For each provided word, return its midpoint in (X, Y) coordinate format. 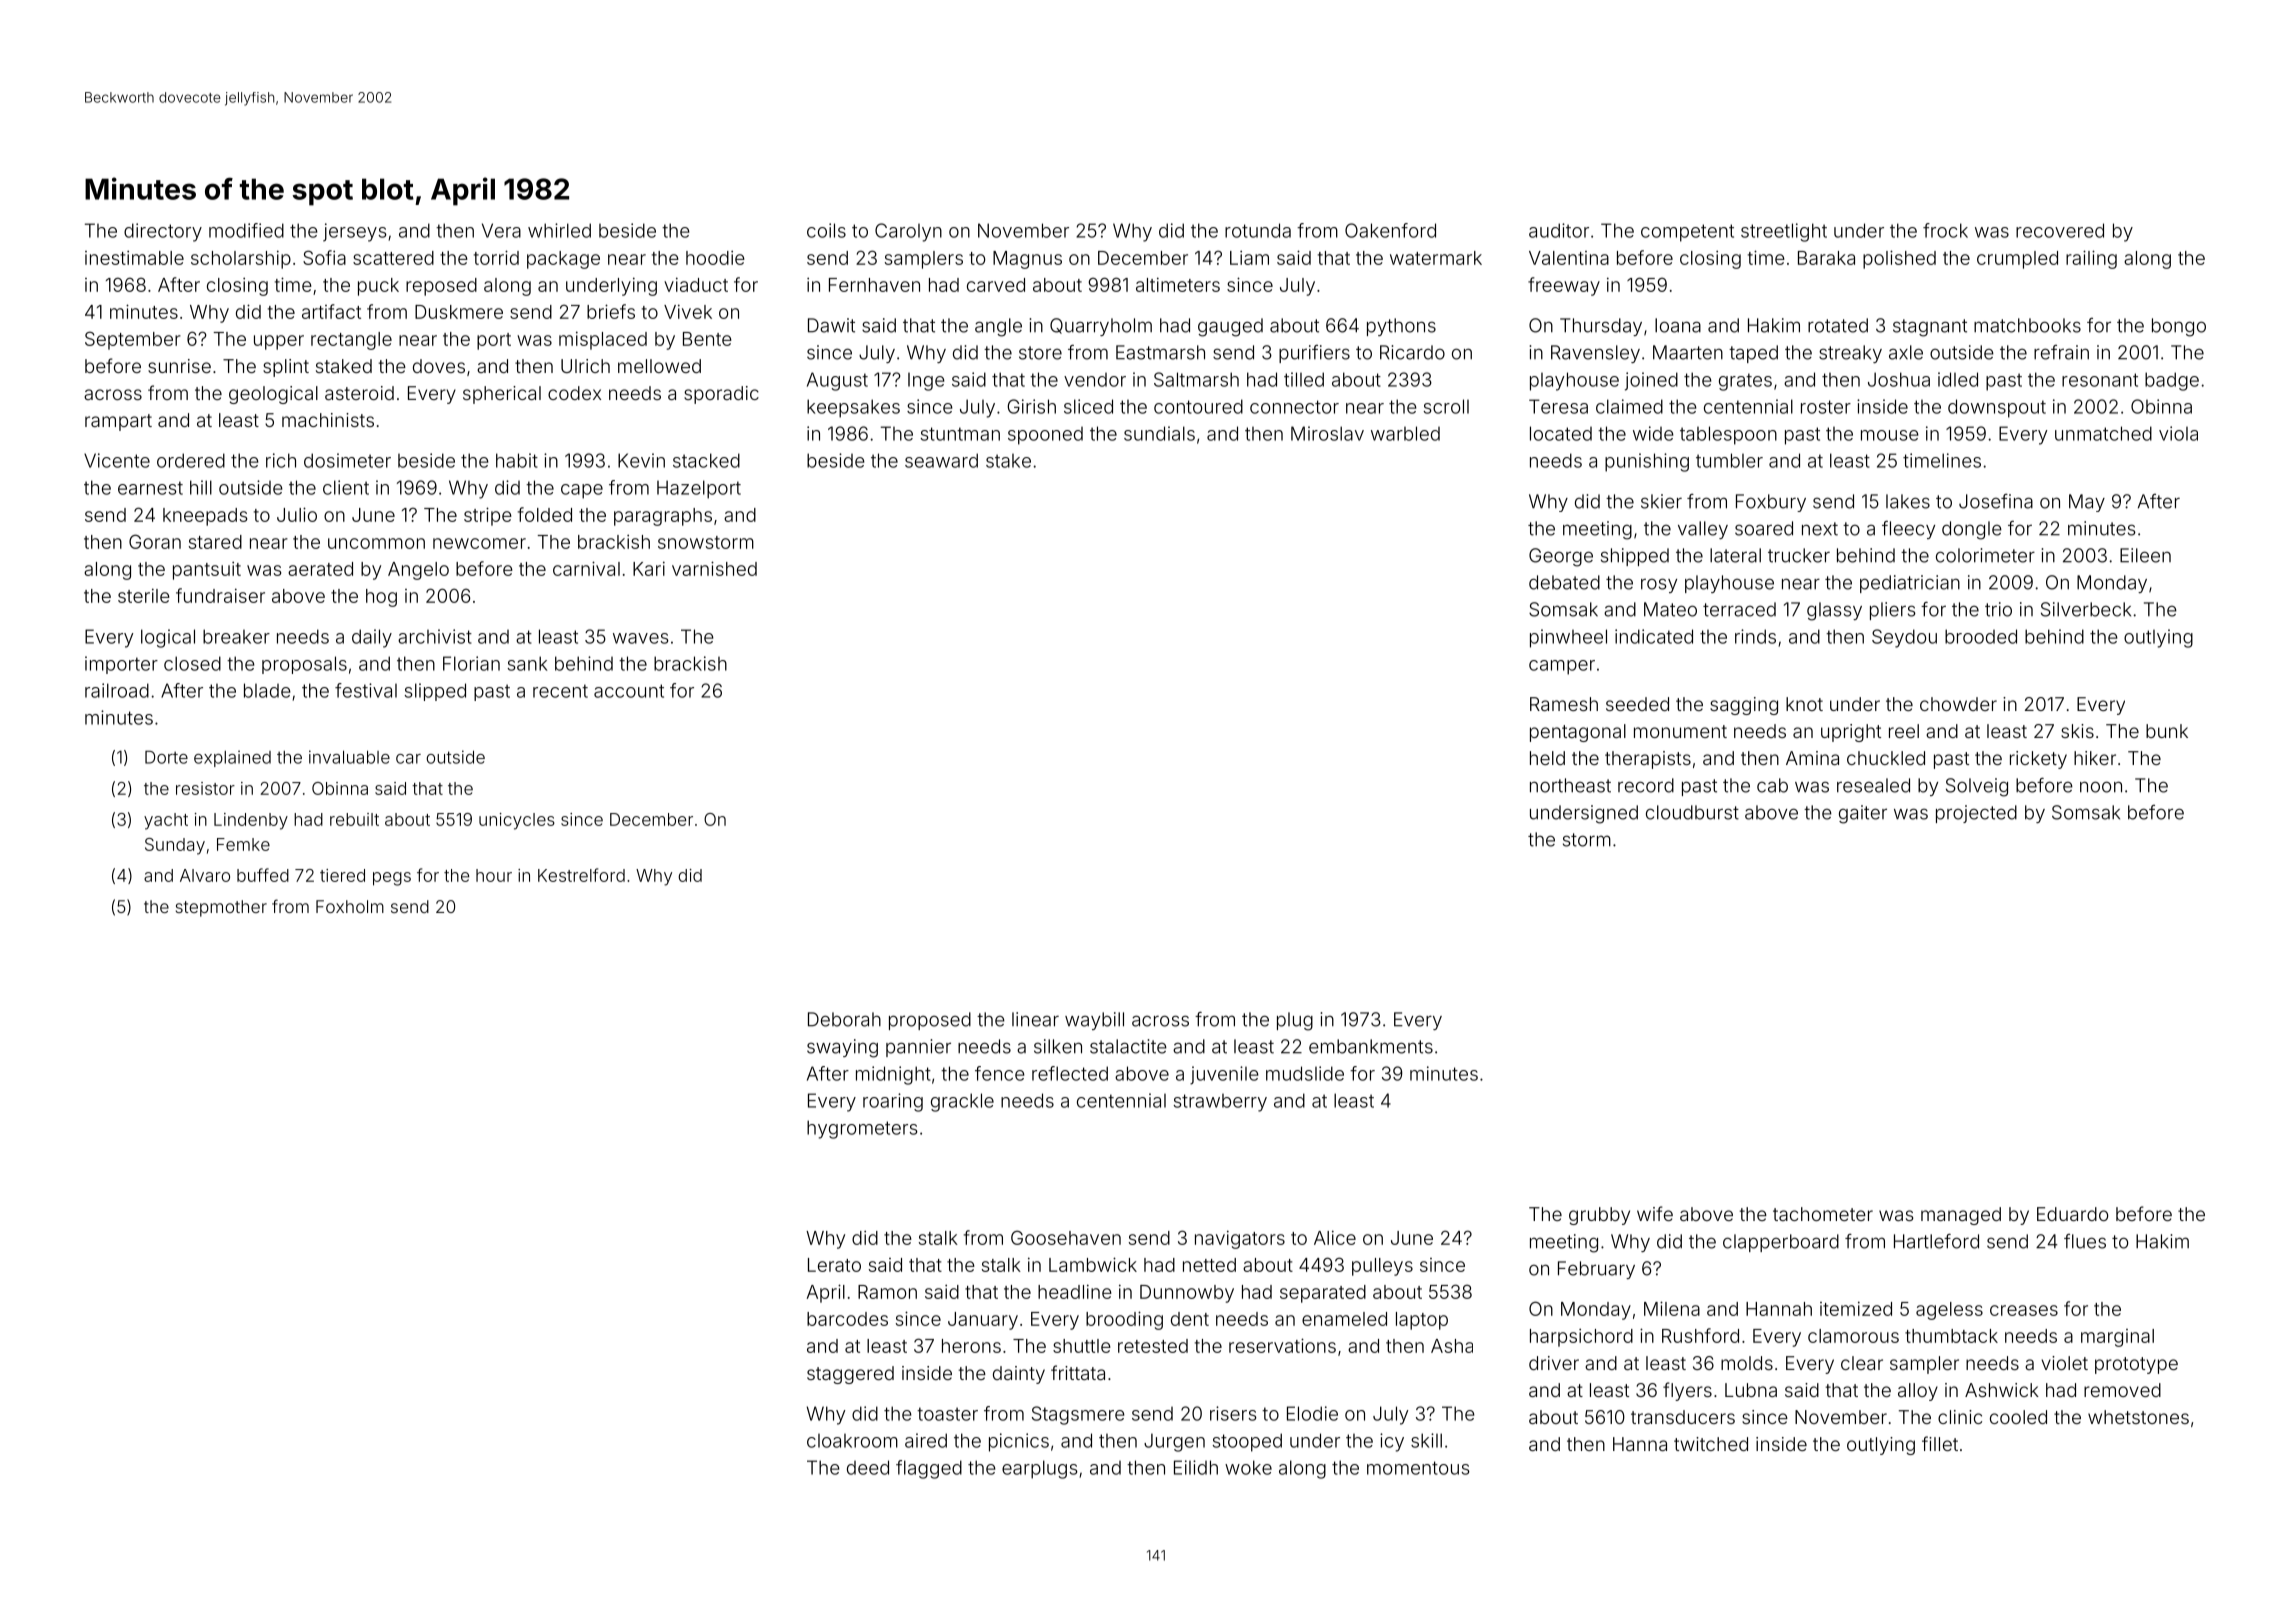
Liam (1249, 257)
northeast (1570, 785)
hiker (2095, 758)
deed (868, 1467)
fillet (1940, 1443)
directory (163, 232)
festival (366, 690)
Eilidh (1196, 1467)
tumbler (1729, 460)
